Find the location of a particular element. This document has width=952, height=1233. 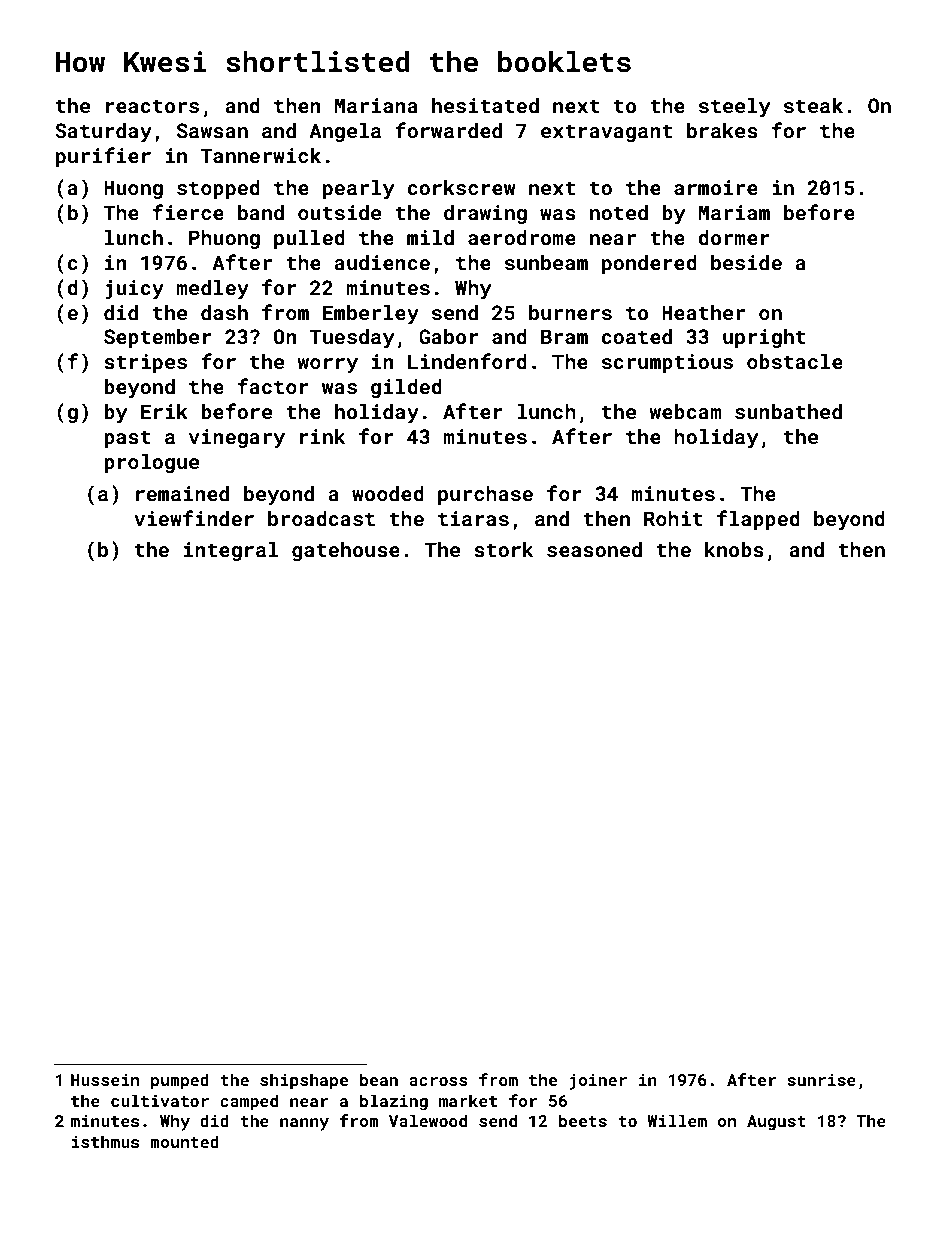

stripes is located at coordinates (145, 363).
